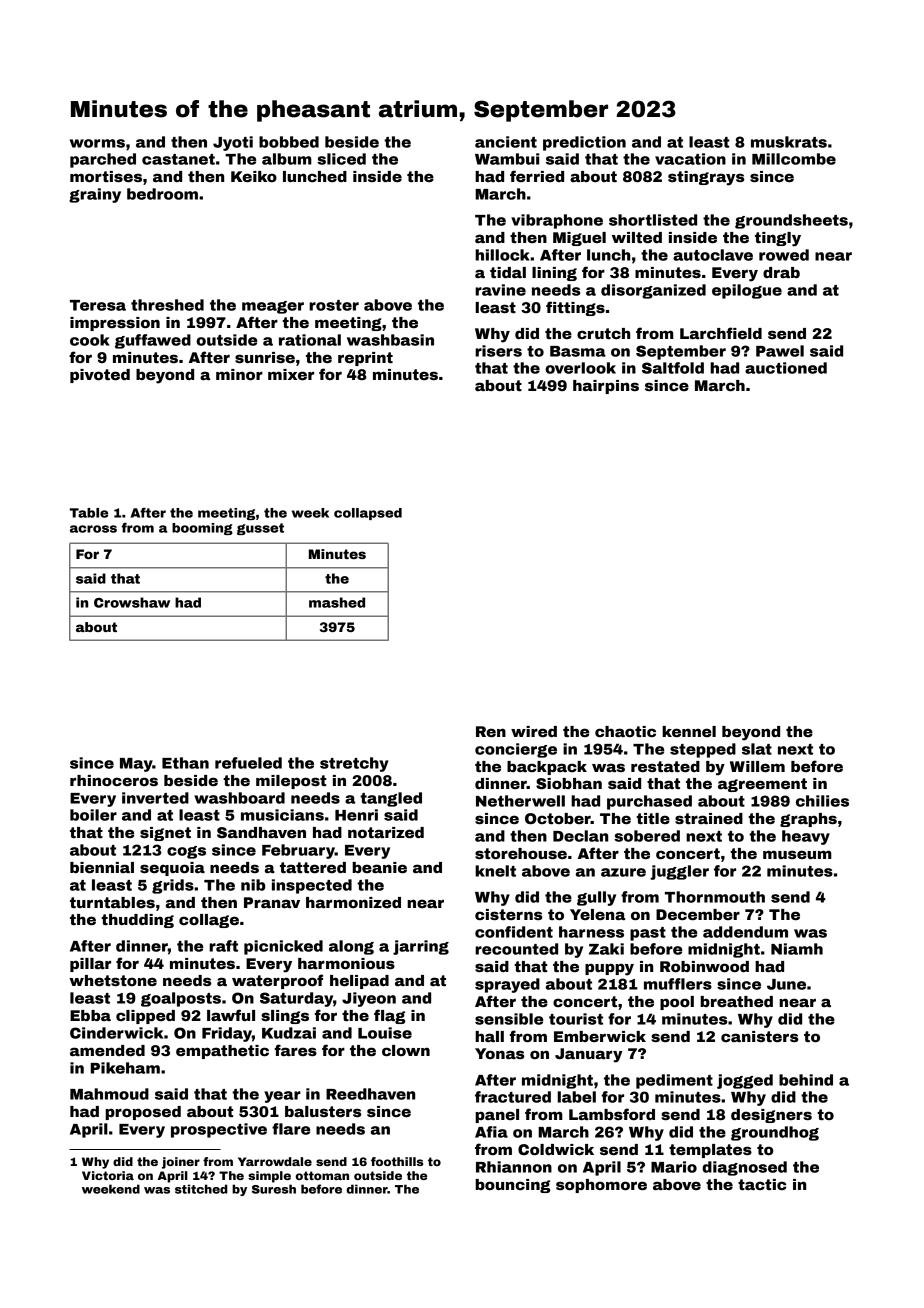  I want to click on hairpins, so click(606, 387).
